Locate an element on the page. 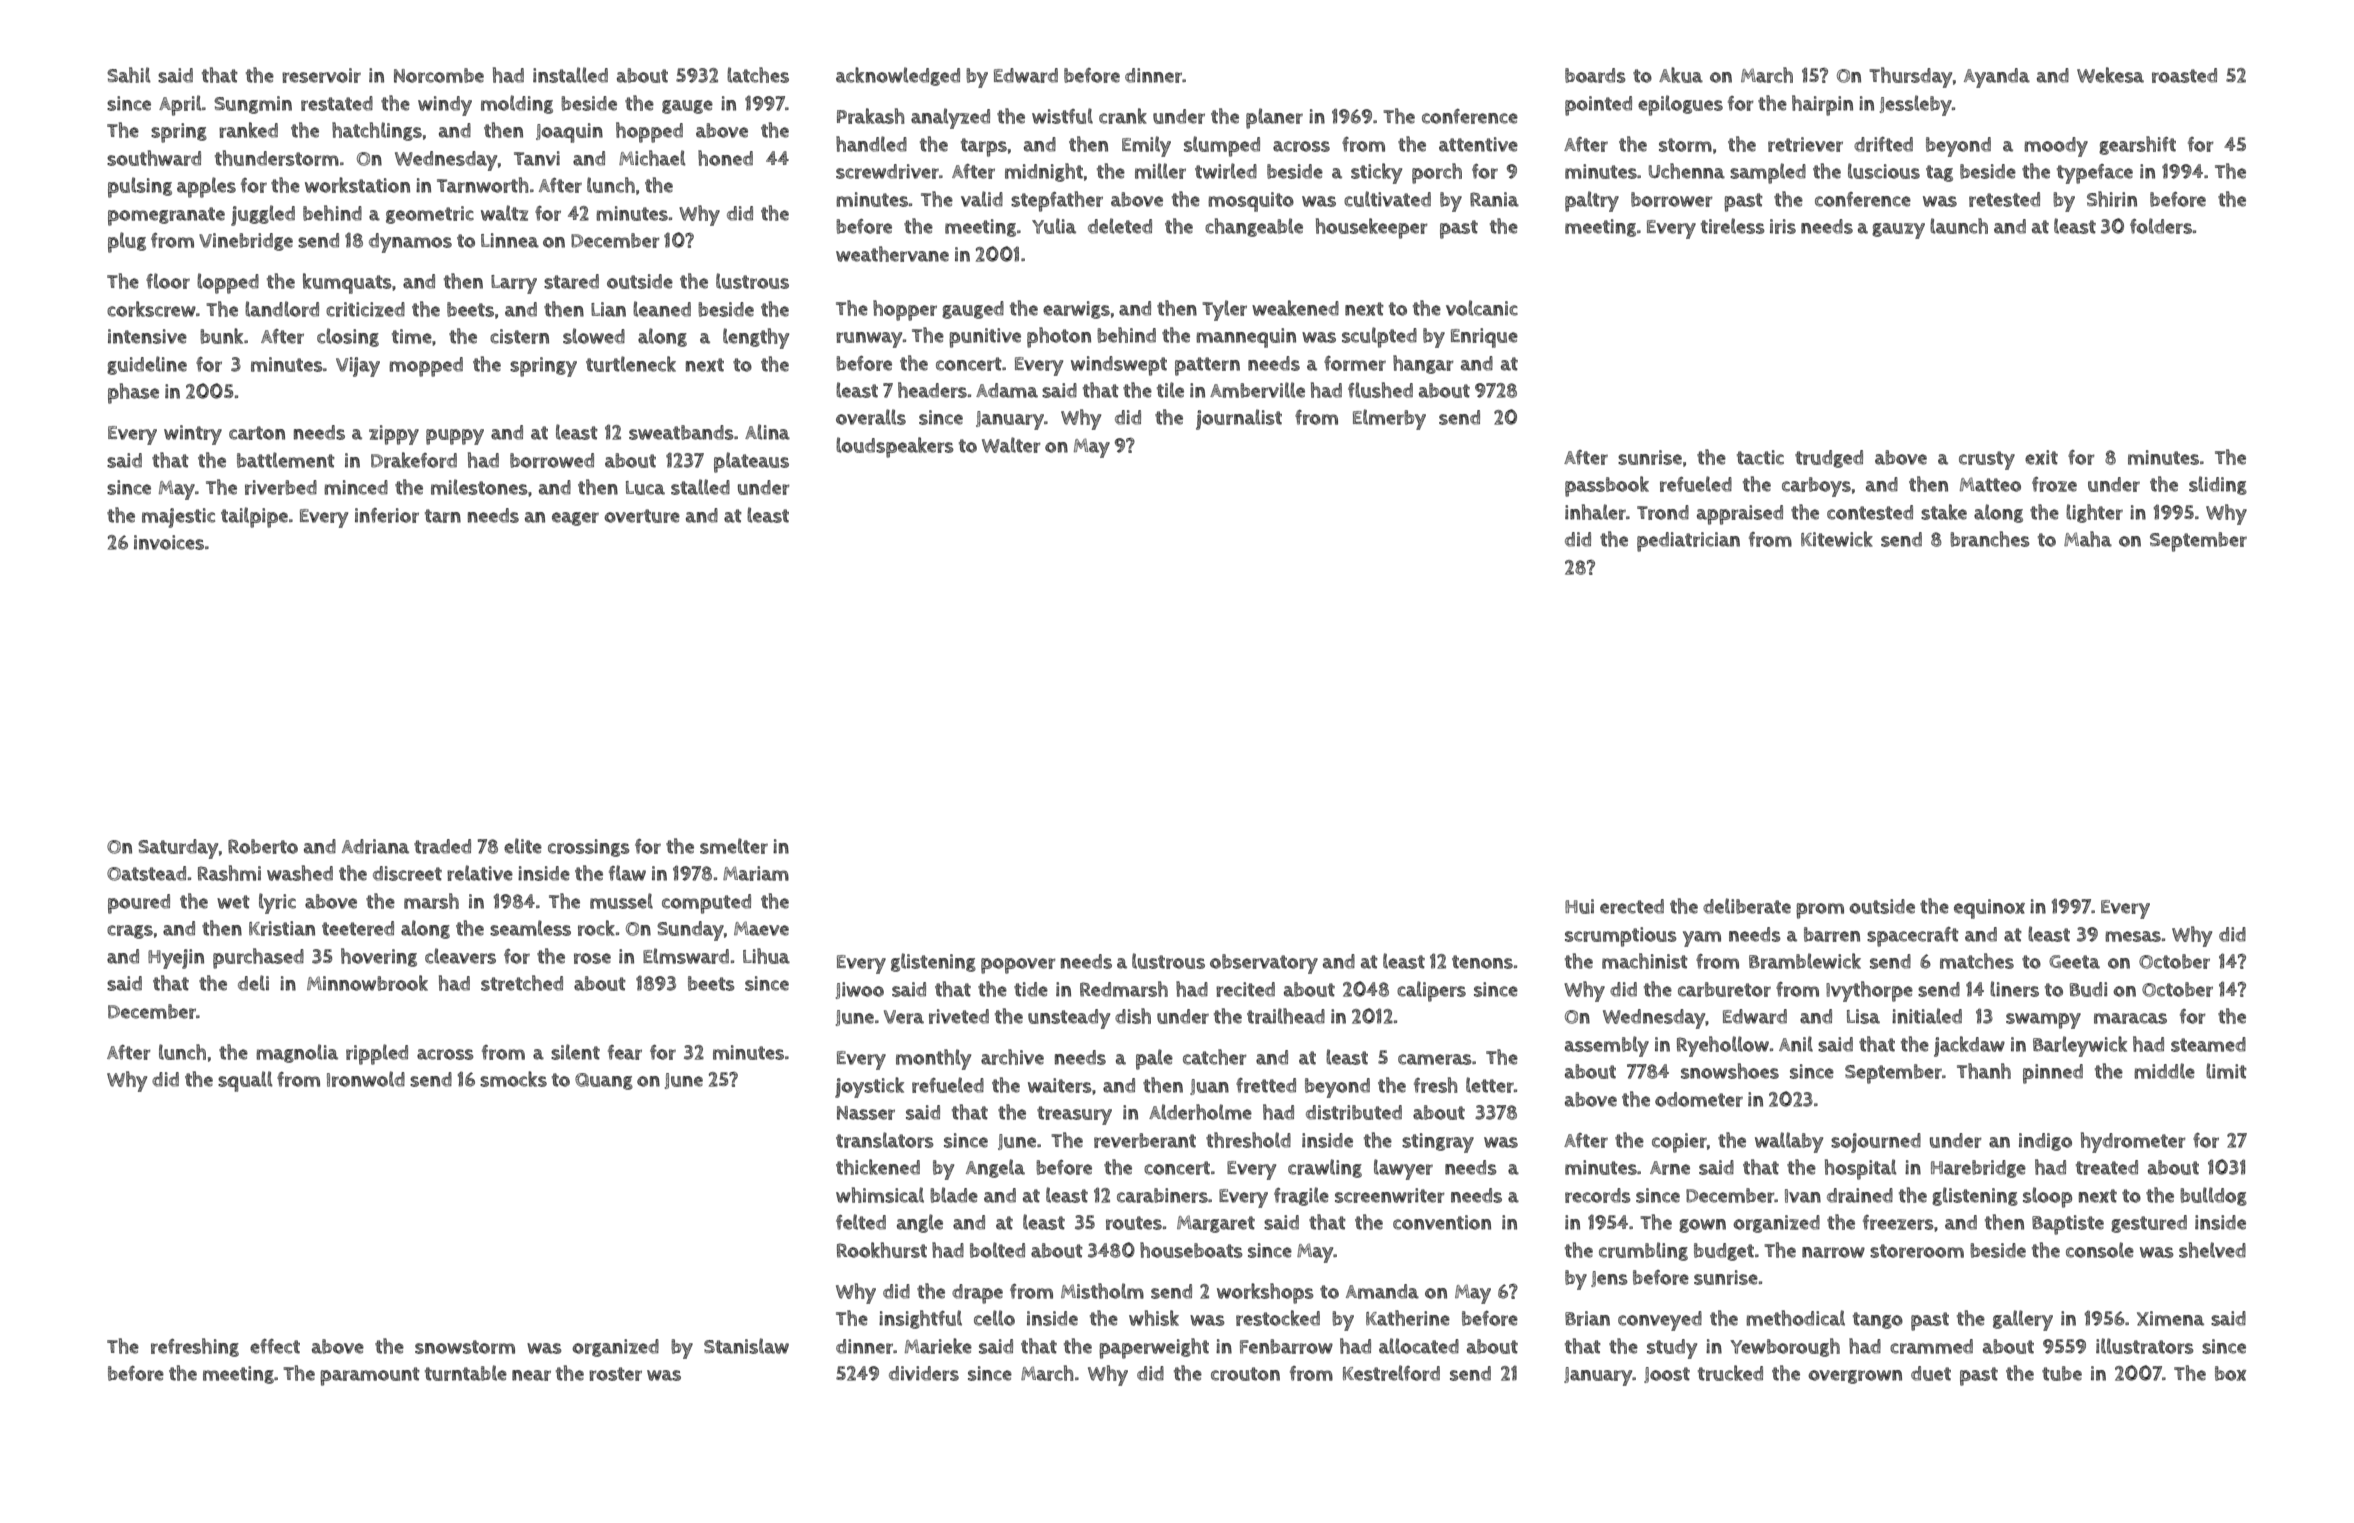 This page has height=1523, width=2354. erected is located at coordinates (1632, 906).
